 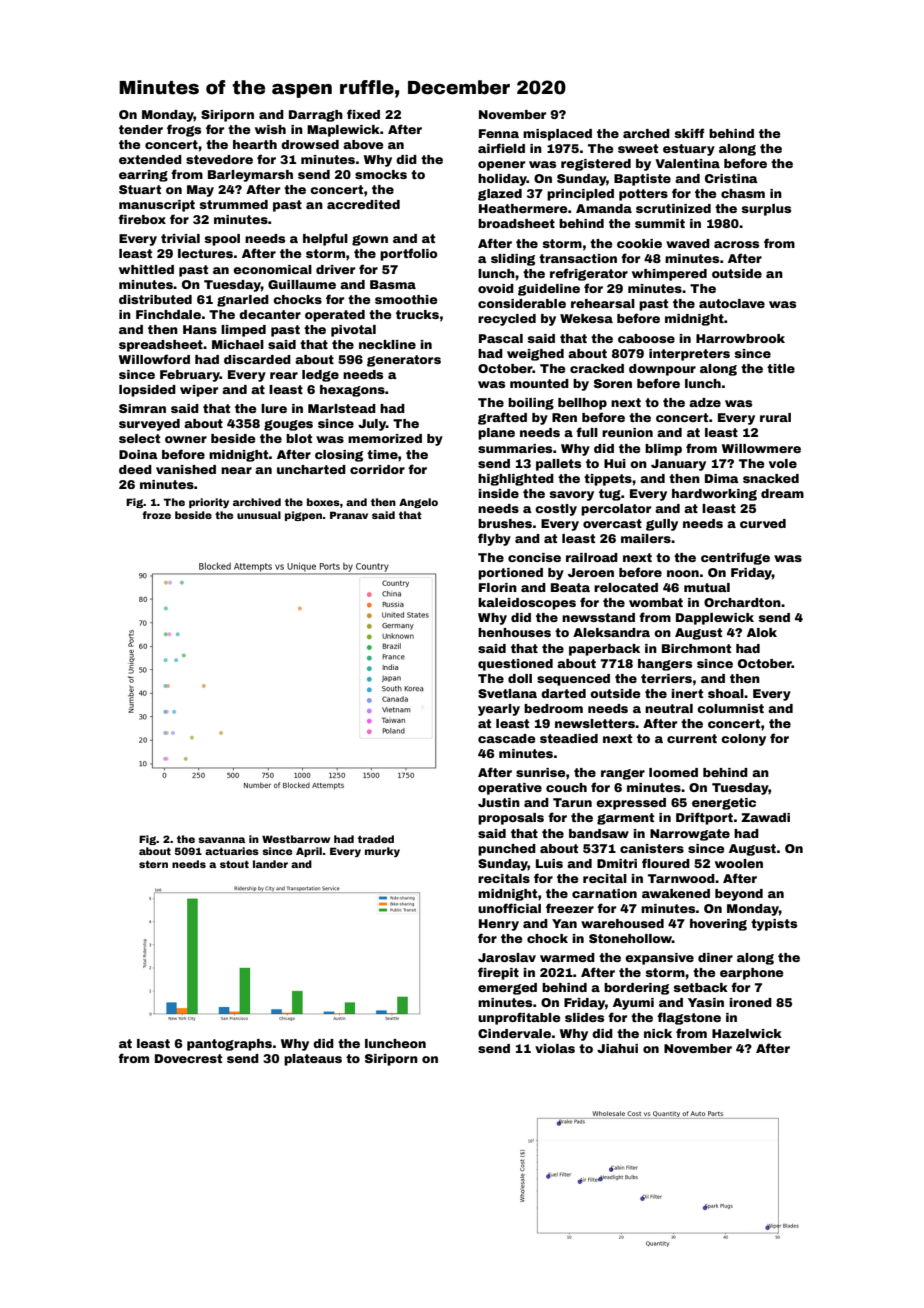 I want to click on rural, so click(x=775, y=417).
